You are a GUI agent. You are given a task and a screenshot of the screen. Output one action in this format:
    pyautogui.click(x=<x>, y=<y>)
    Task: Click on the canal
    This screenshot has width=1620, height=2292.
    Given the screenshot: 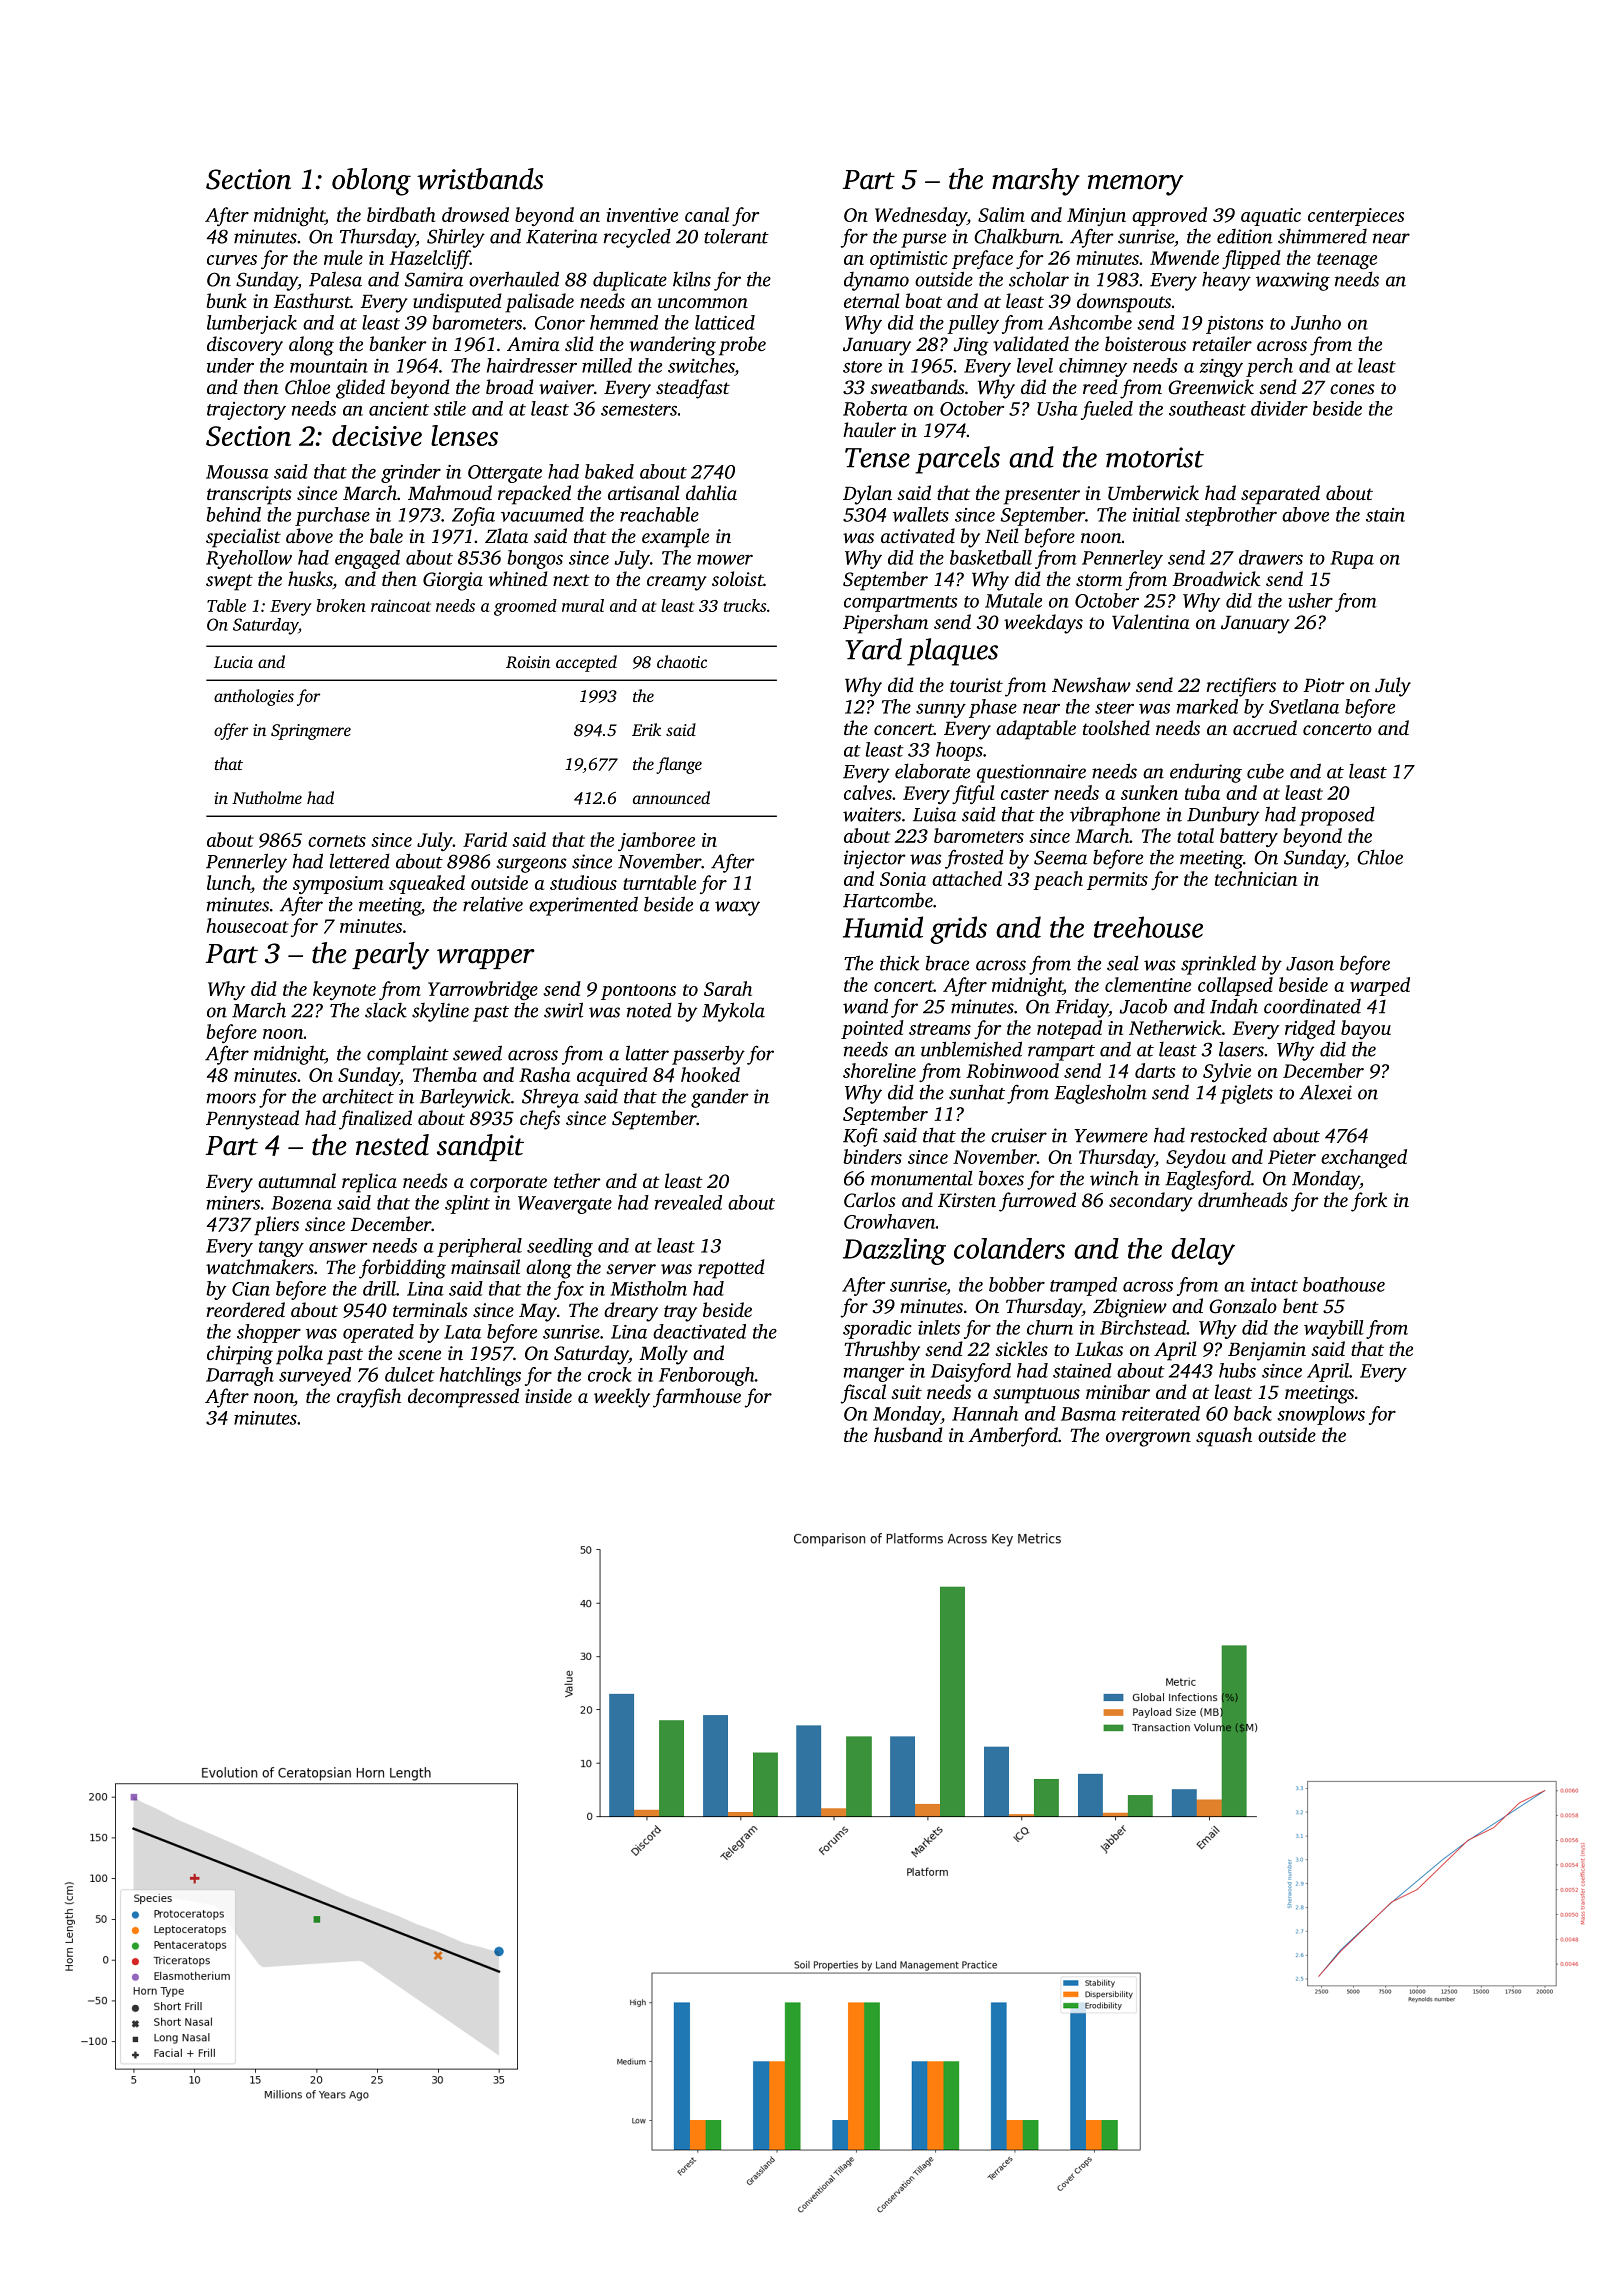 What is the action you would take?
    pyautogui.click(x=707, y=214)
